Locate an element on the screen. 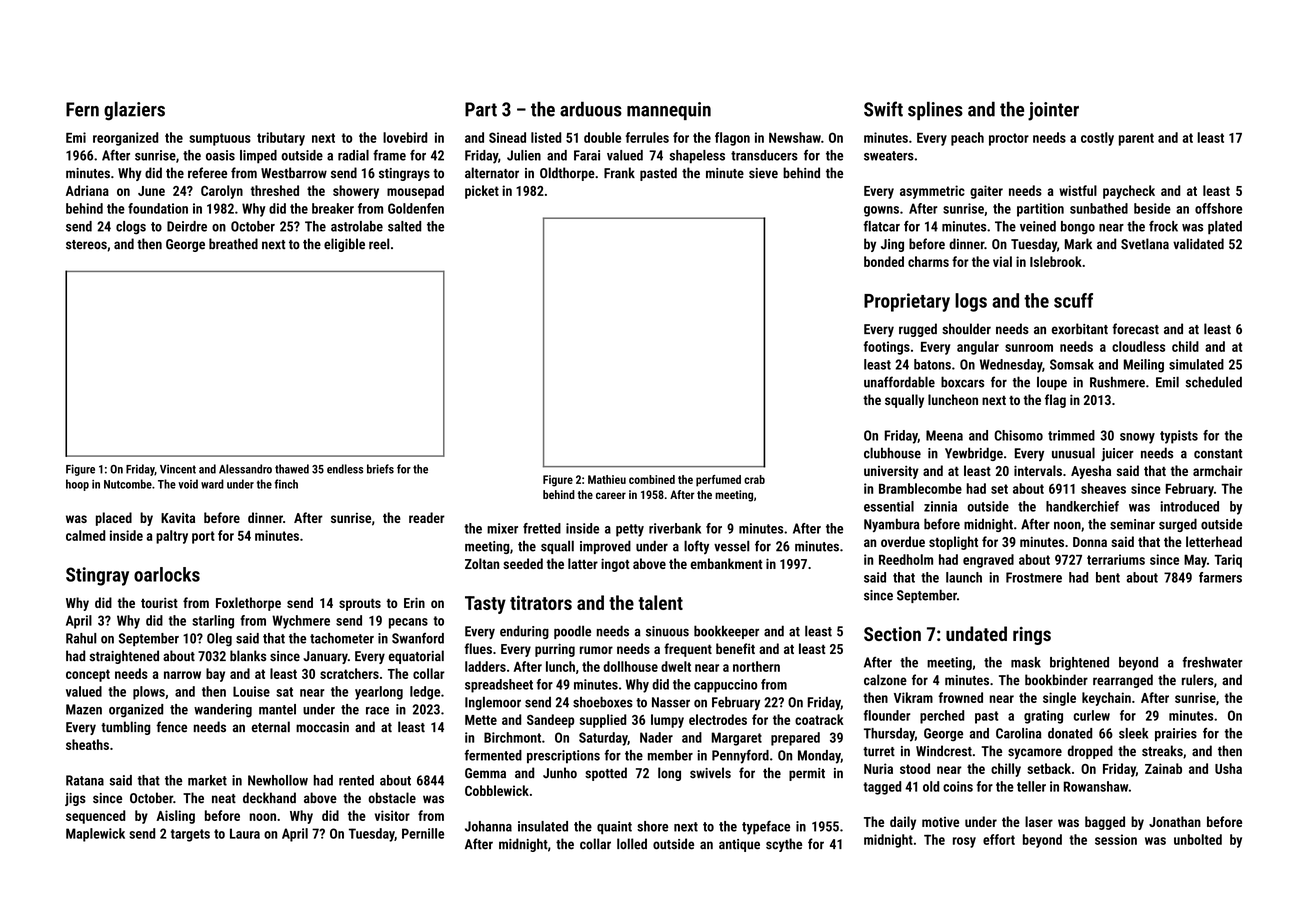 This screenshot has height=924, width=1308. concept is located at coordinates (88, 675).
